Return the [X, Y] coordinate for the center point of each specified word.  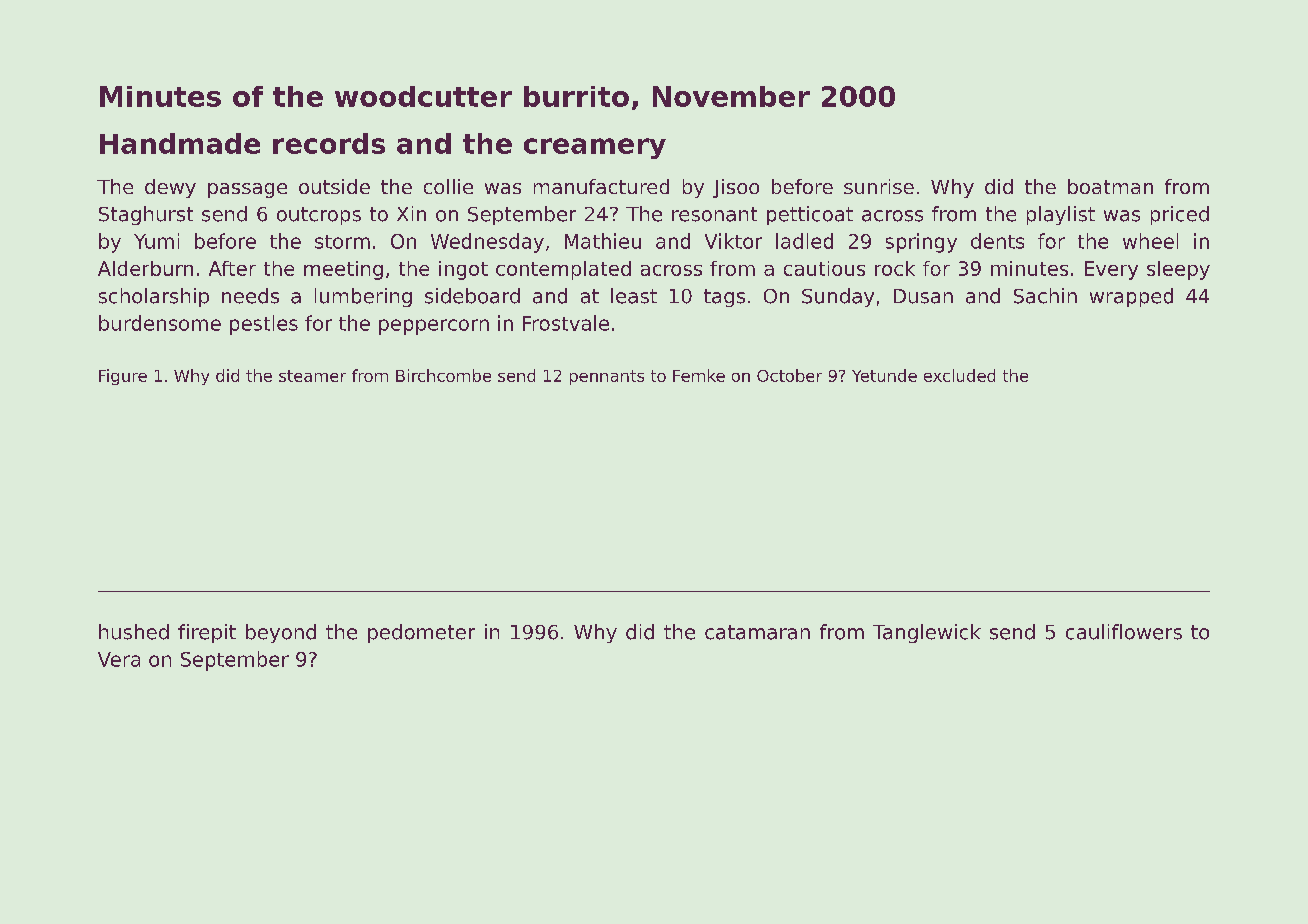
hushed [134, 632]
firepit [207, 633]
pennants [607, 377]
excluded [959, 375]
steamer [312, 376]
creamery [595, 148]
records [329, 143]
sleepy [1178, 270]
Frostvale [566, 323]
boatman [1110, 186]
